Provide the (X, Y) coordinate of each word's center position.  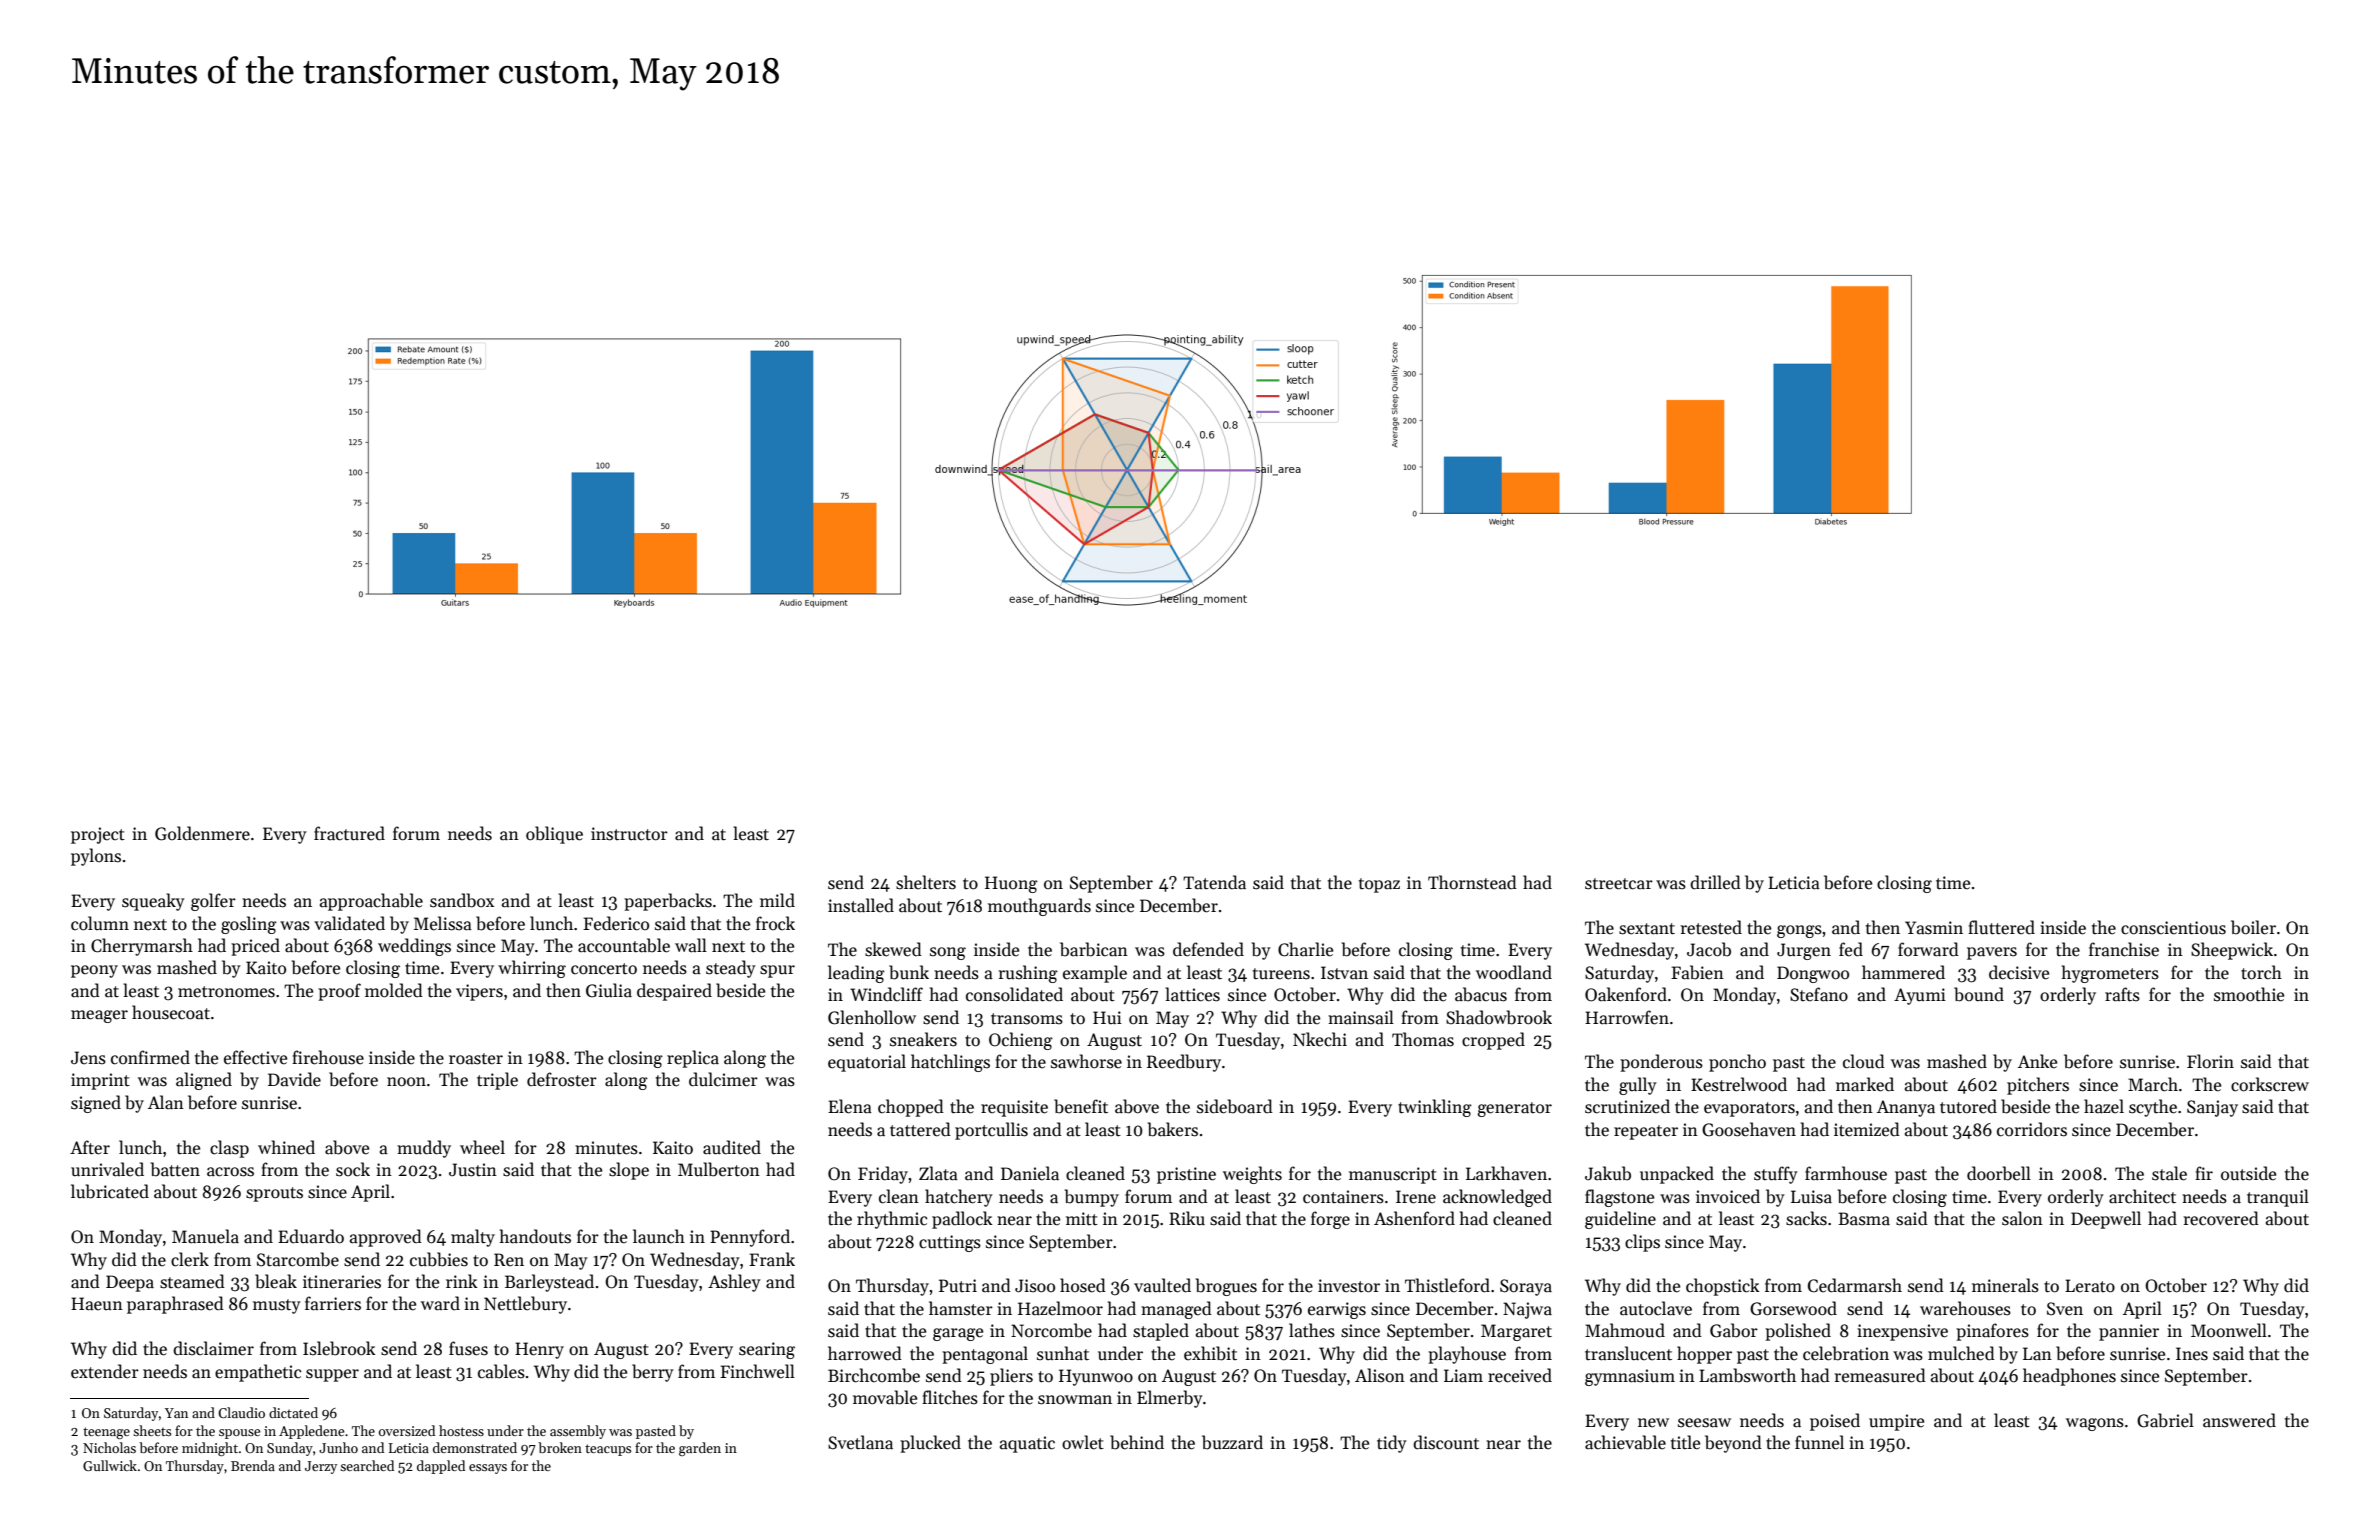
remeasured (1880, 1375)
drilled (1715, 882)
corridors (2032, 1129)
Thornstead (1472, 882)
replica (693, 1059)
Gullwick (110, 1465)
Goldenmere (202, 833)
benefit (1081, 1106)
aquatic (1027, 1444)
